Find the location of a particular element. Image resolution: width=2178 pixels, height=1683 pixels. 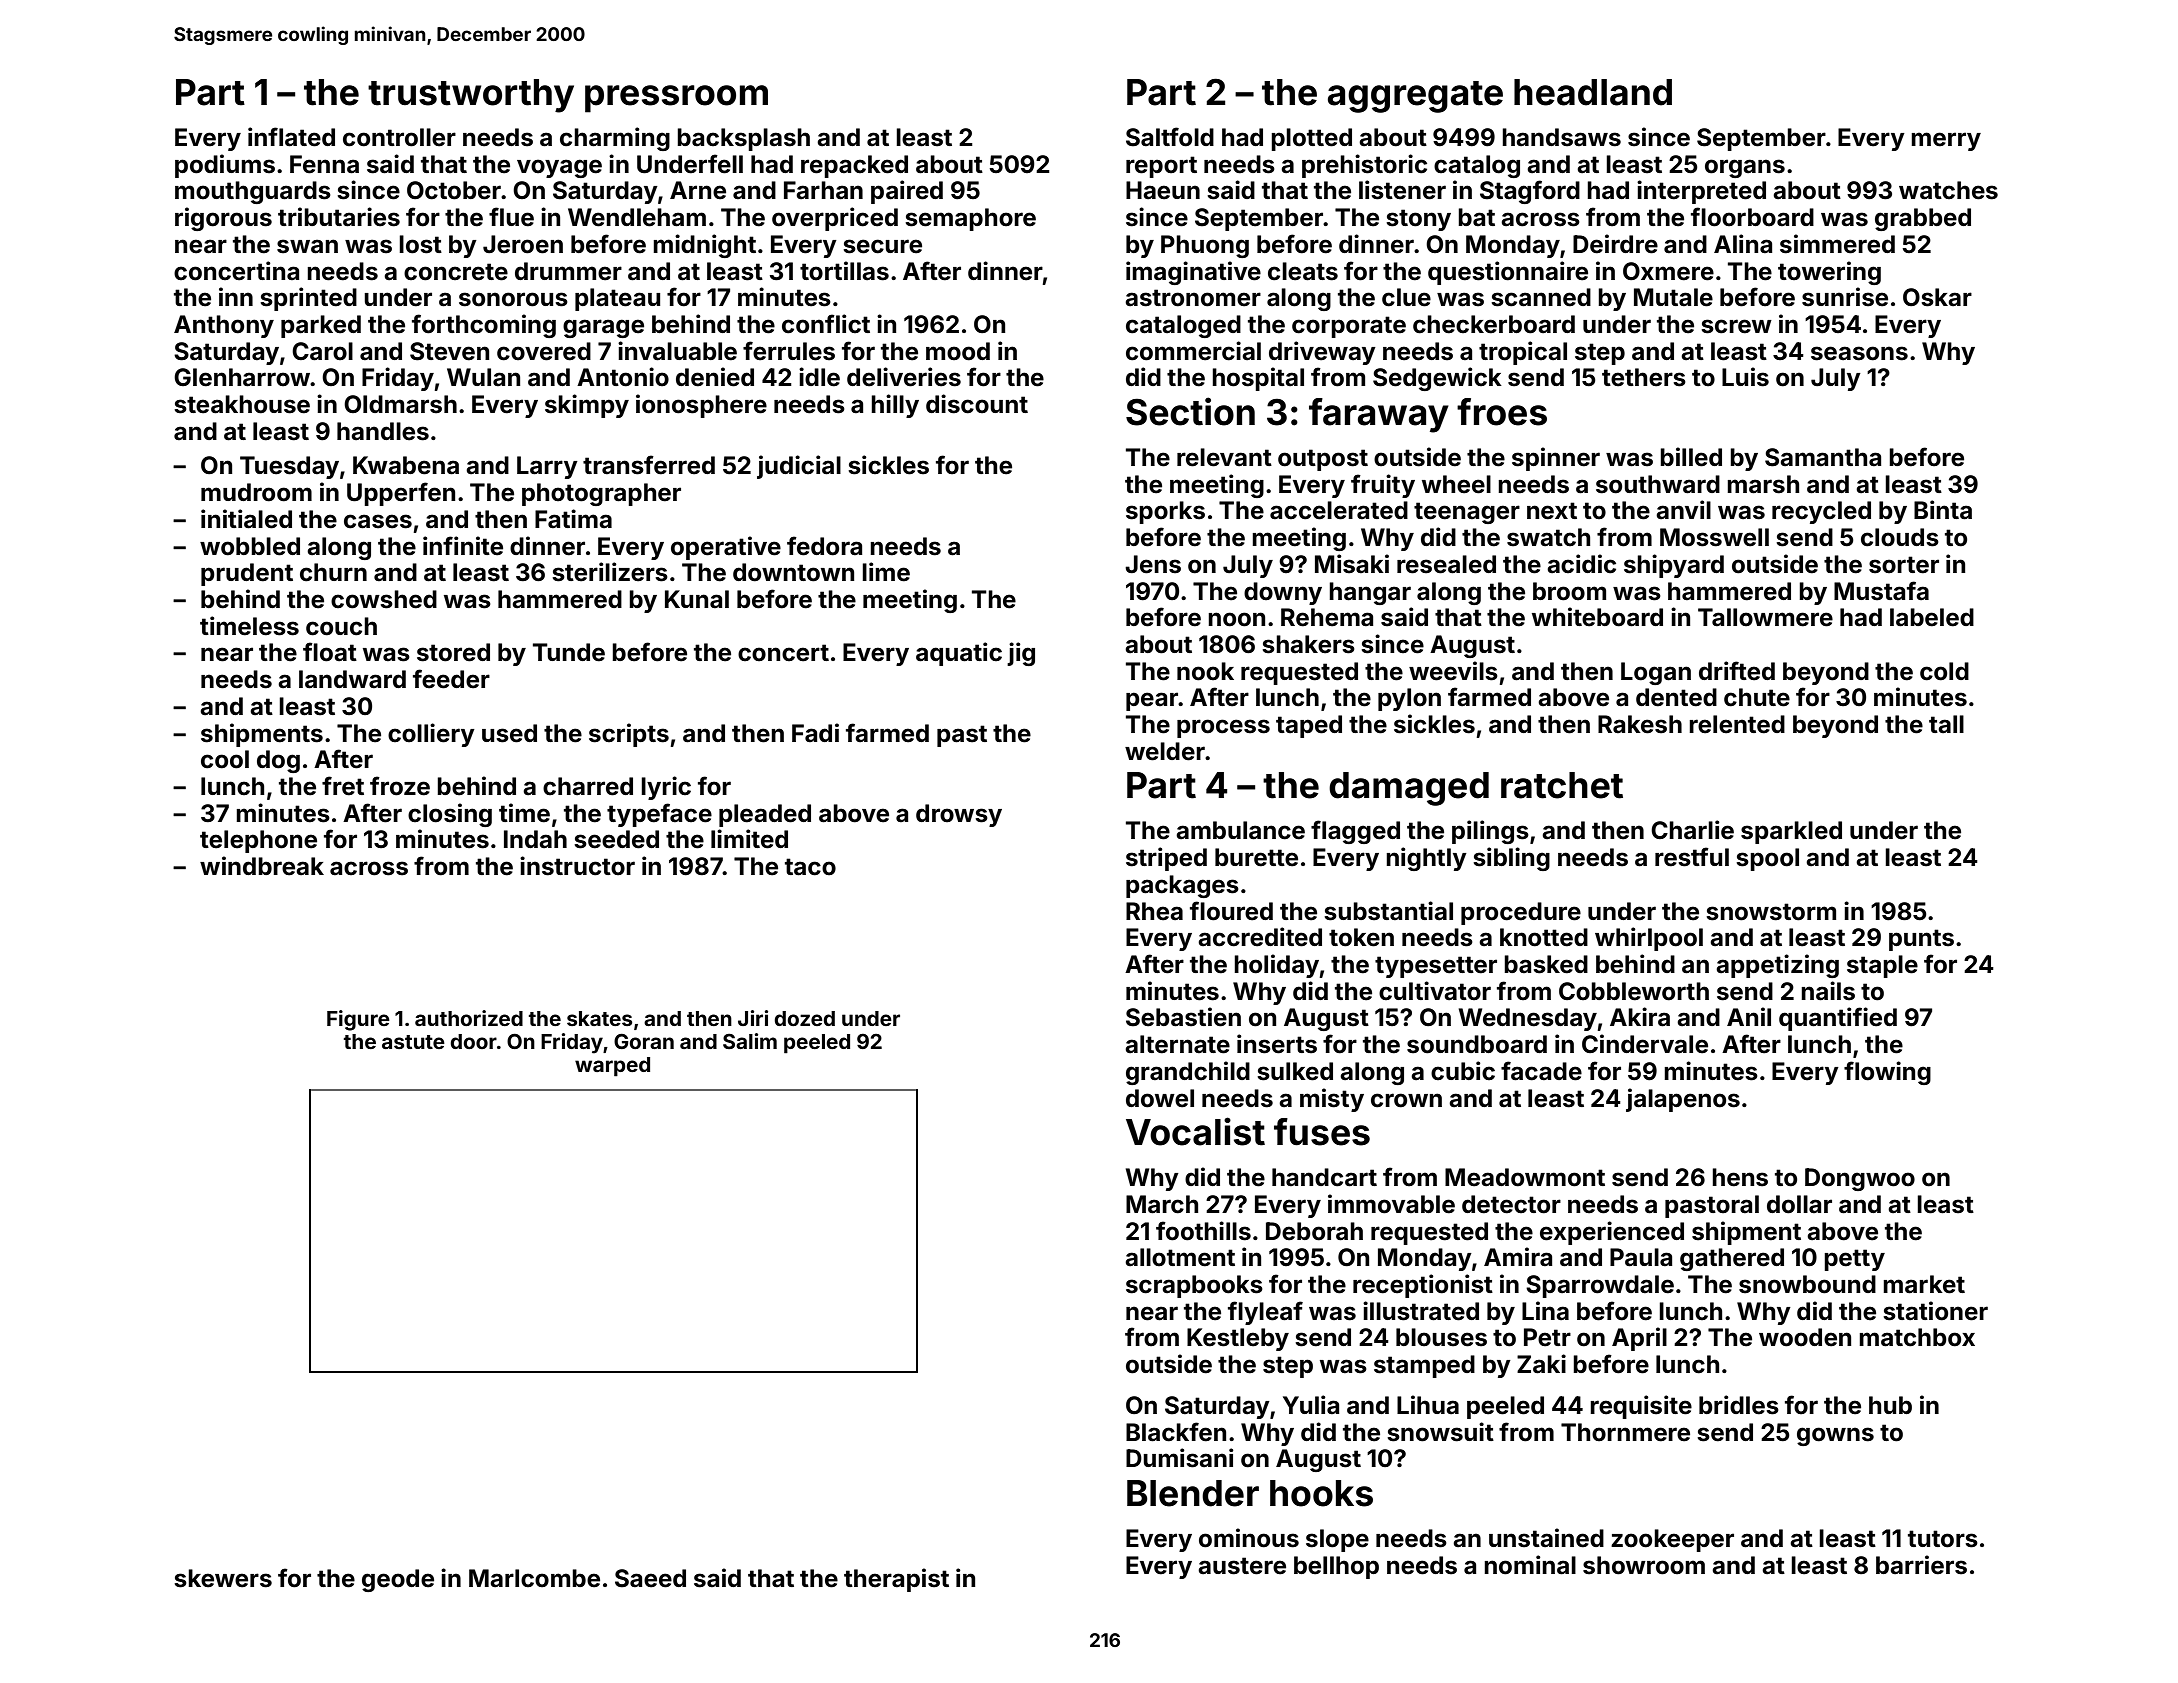

Anil is located at coordinates (1749, 1016).
